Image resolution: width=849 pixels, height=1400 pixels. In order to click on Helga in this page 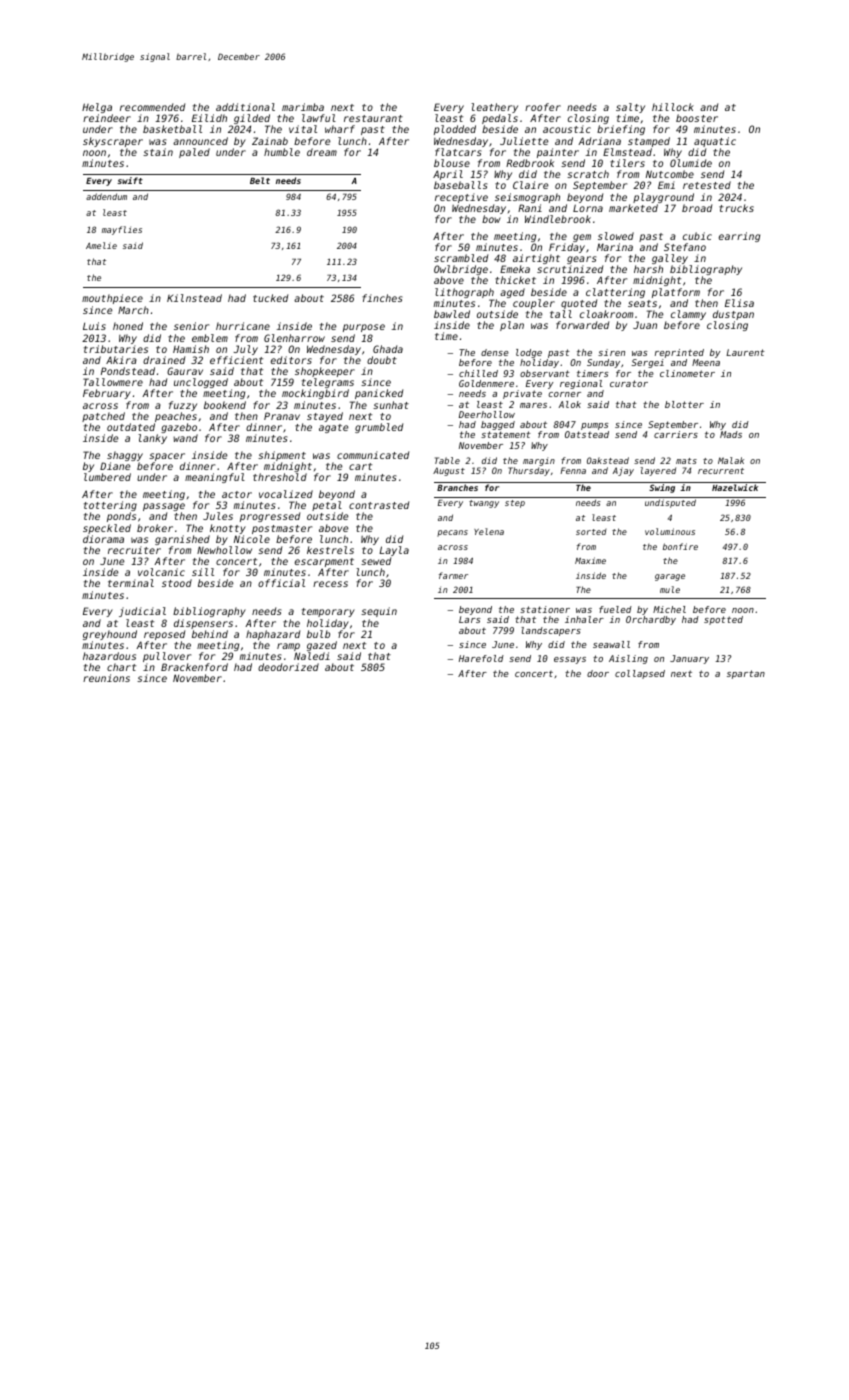, I will do `click(97, 108)`.
